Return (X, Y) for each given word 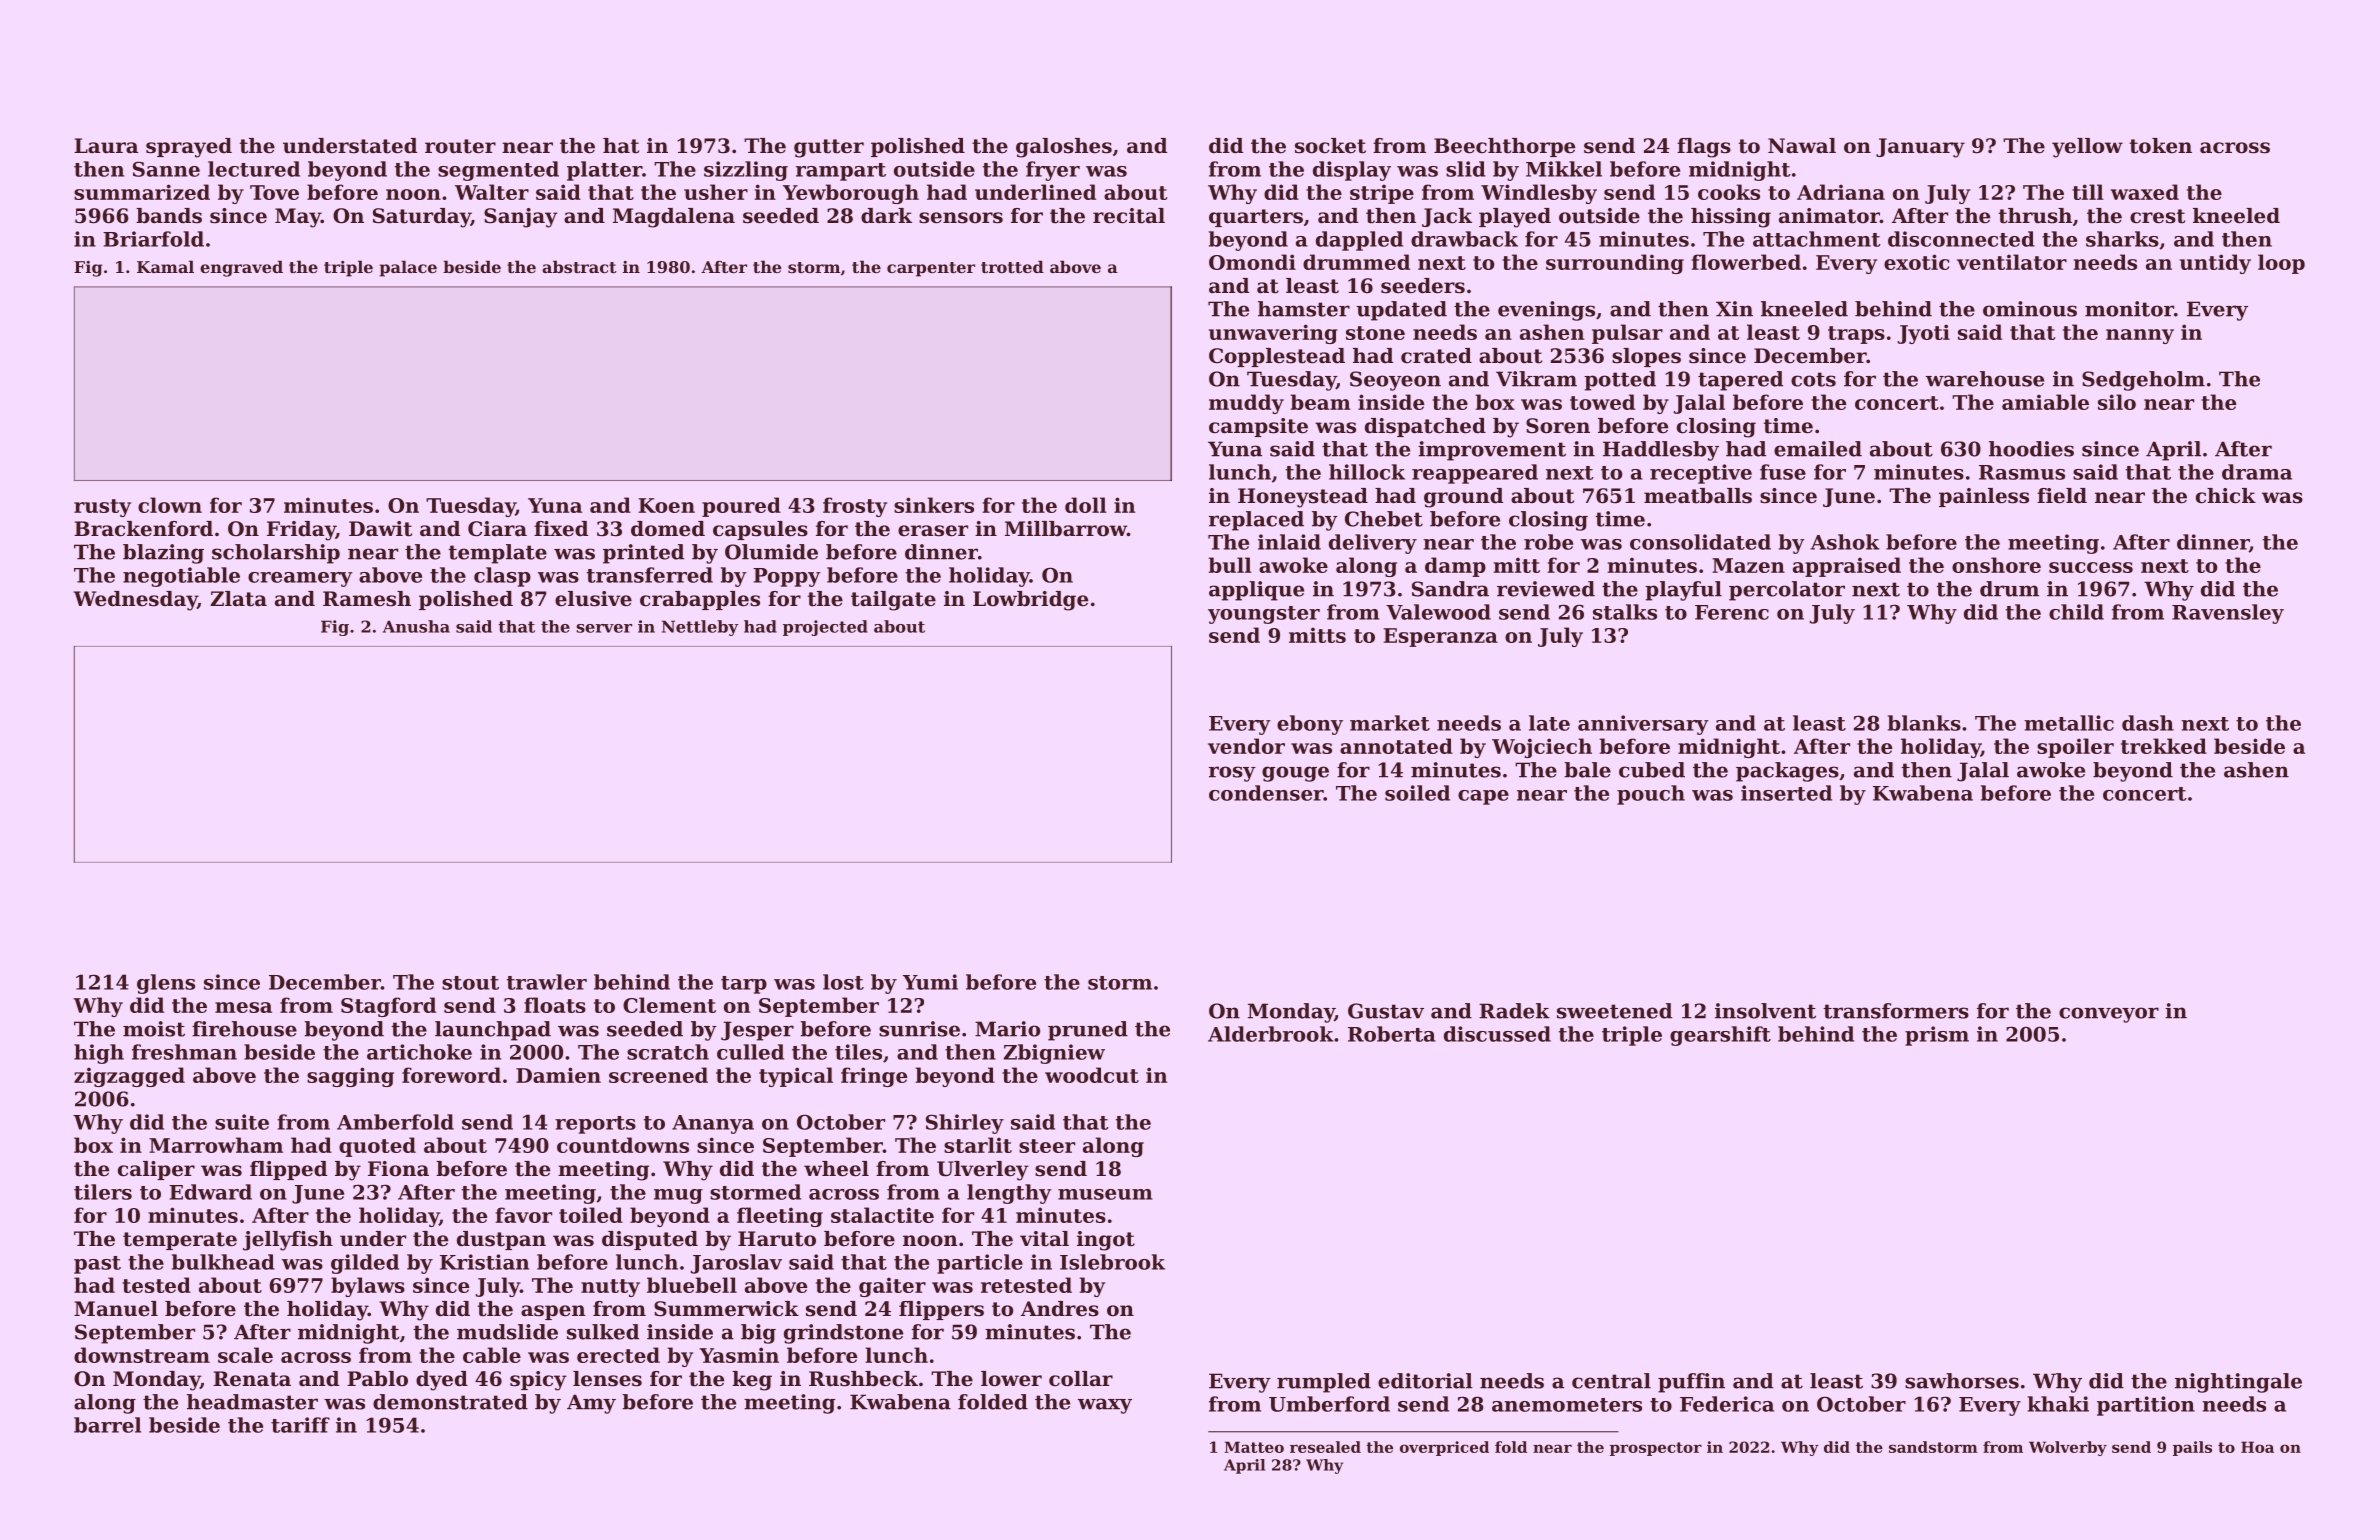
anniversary (1643, 725)
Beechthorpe (1504, 147)
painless (1984, 497)
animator (1829, 216)
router (460, 146)
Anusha (416, 626)
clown (170, 505)
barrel (107, 1425)
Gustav (1386, 1011)
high (99, 1054)
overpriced (1444, 1448)
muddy (1246, 404)
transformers (1896, 1011)
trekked (2164, 746)
